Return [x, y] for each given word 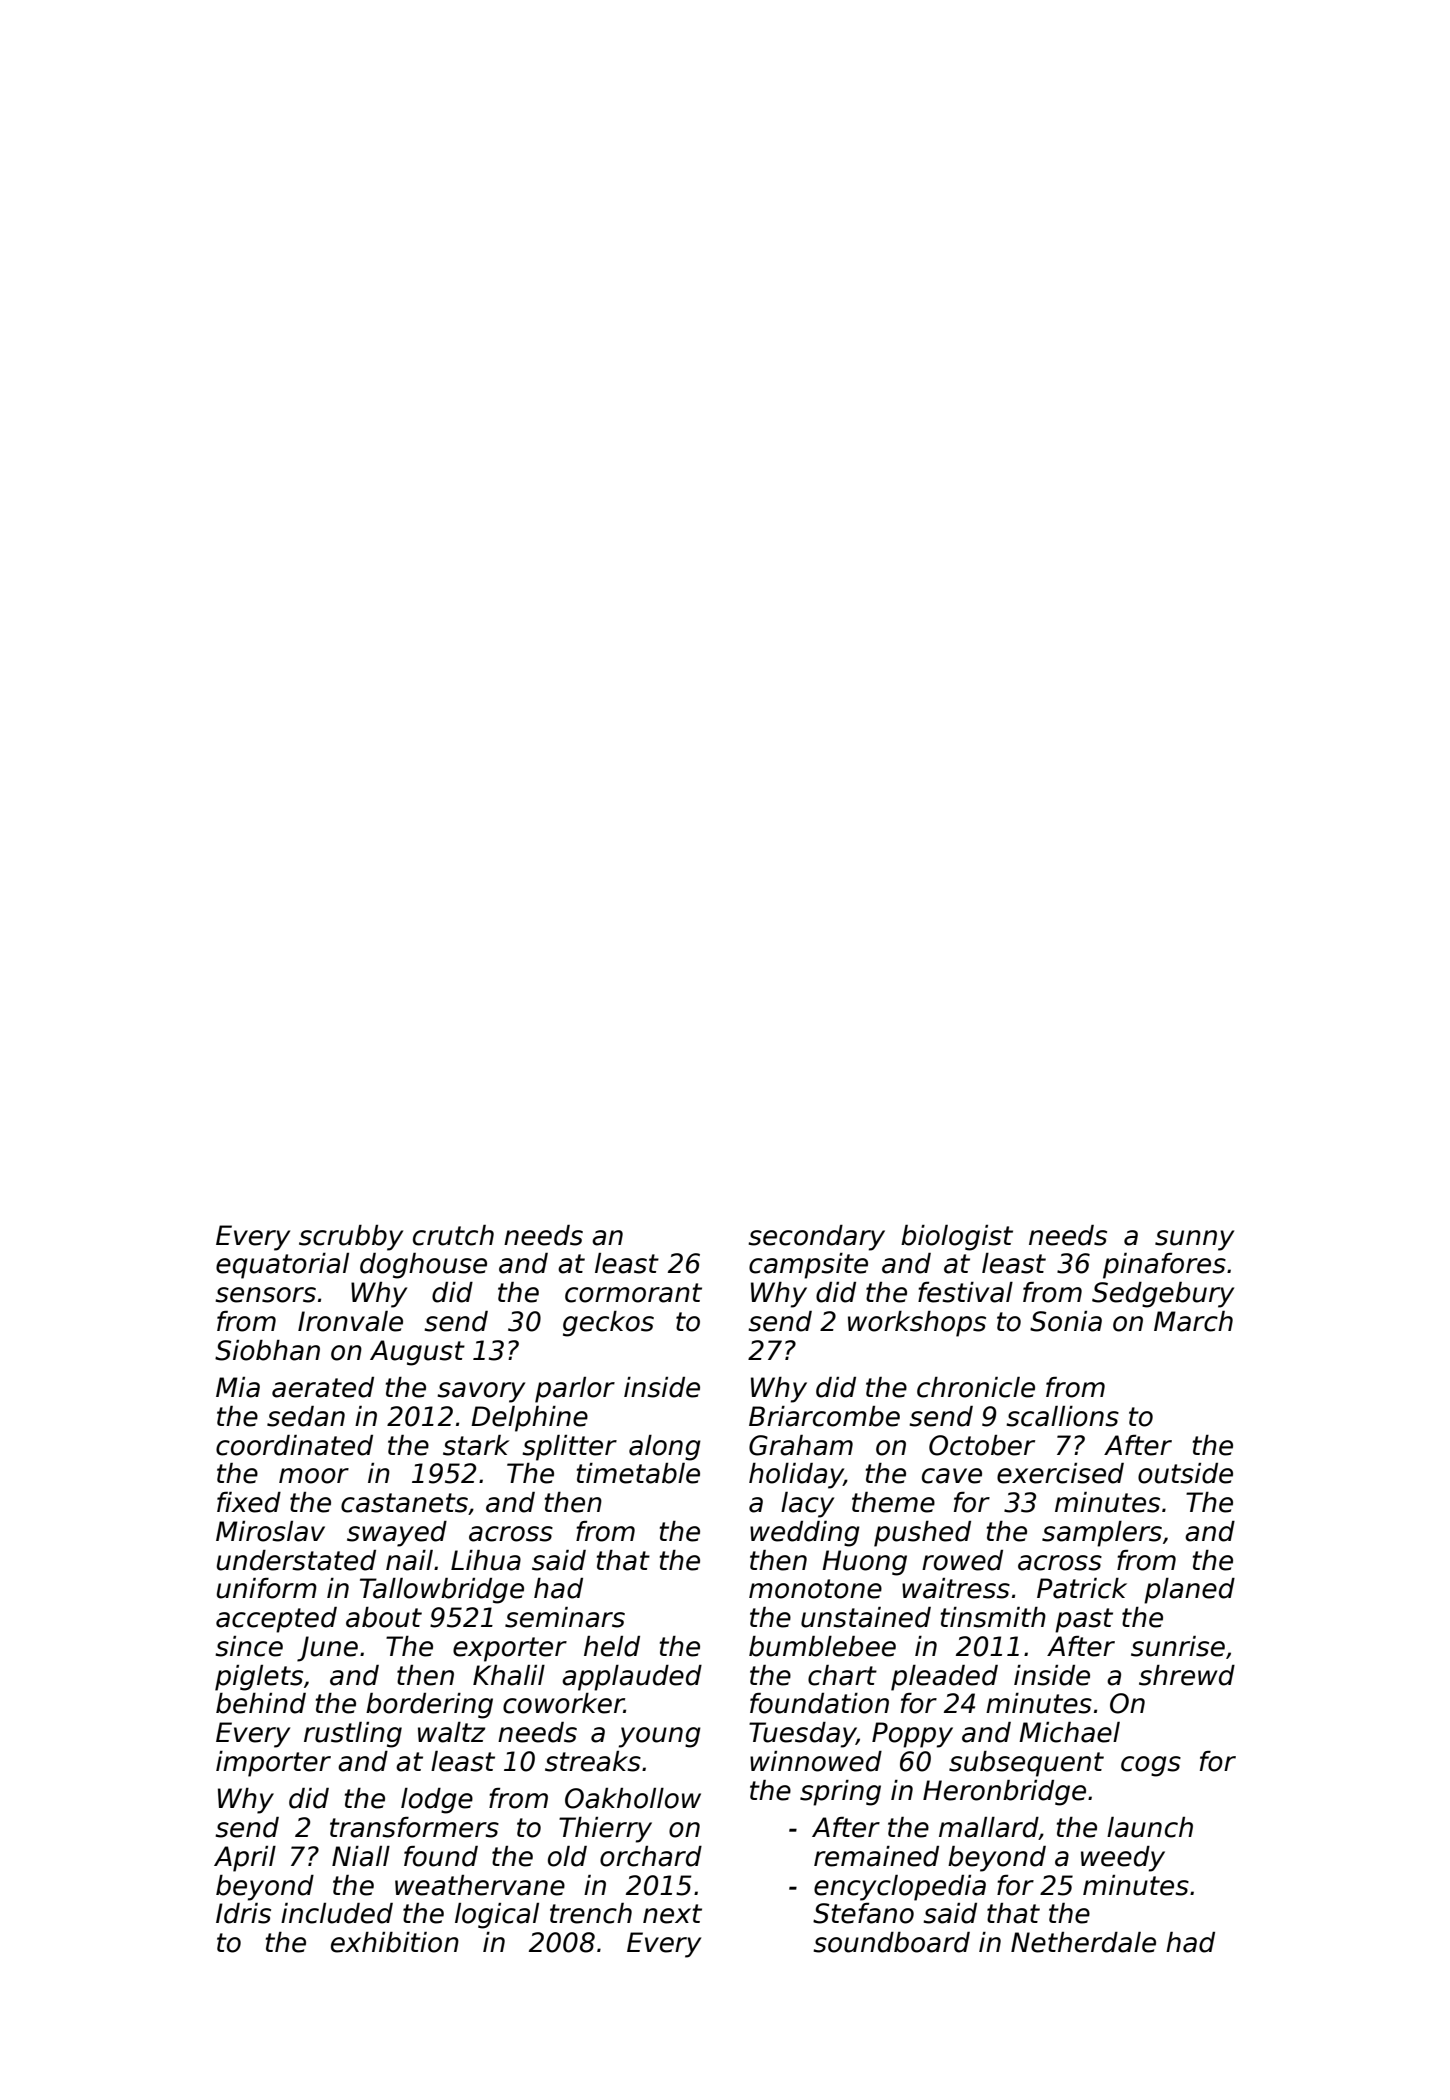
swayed [397, 1534]
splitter [569, 1448]
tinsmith [993, 1617]
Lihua [486, 1560]
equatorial [282, 1266]
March [1193, 1321]
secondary [816, 1238]
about [384, 1617]
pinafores [1164, 1266]
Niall [361, 1856]
